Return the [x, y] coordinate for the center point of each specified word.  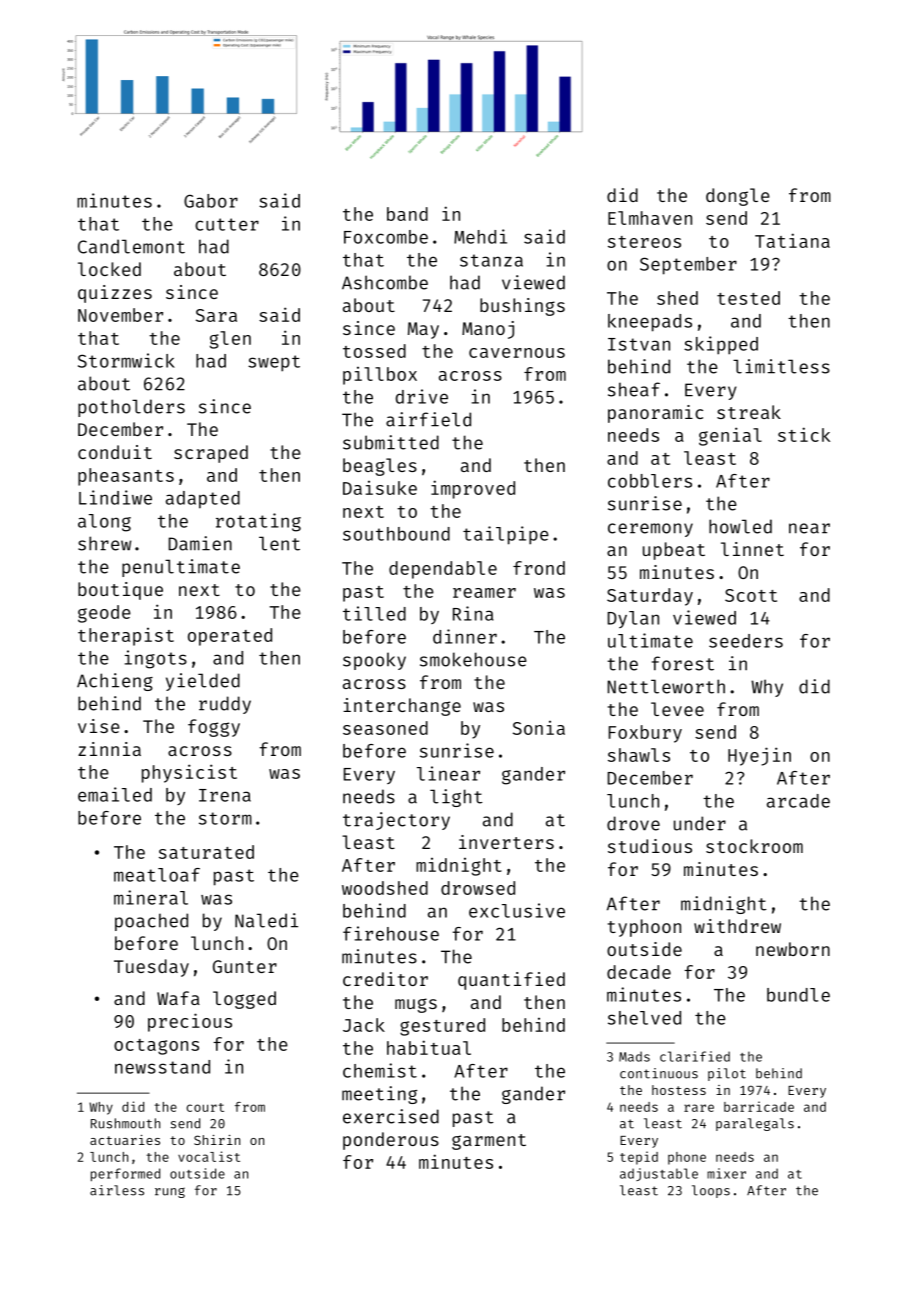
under [700, 823]
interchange [402, 707]
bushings [522, 307]
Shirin [217, 1140]
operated [230, 637]
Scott [751, 595]
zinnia [109, 749]
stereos [644, 242]
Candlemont [131, 246]
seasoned [385, 728]
